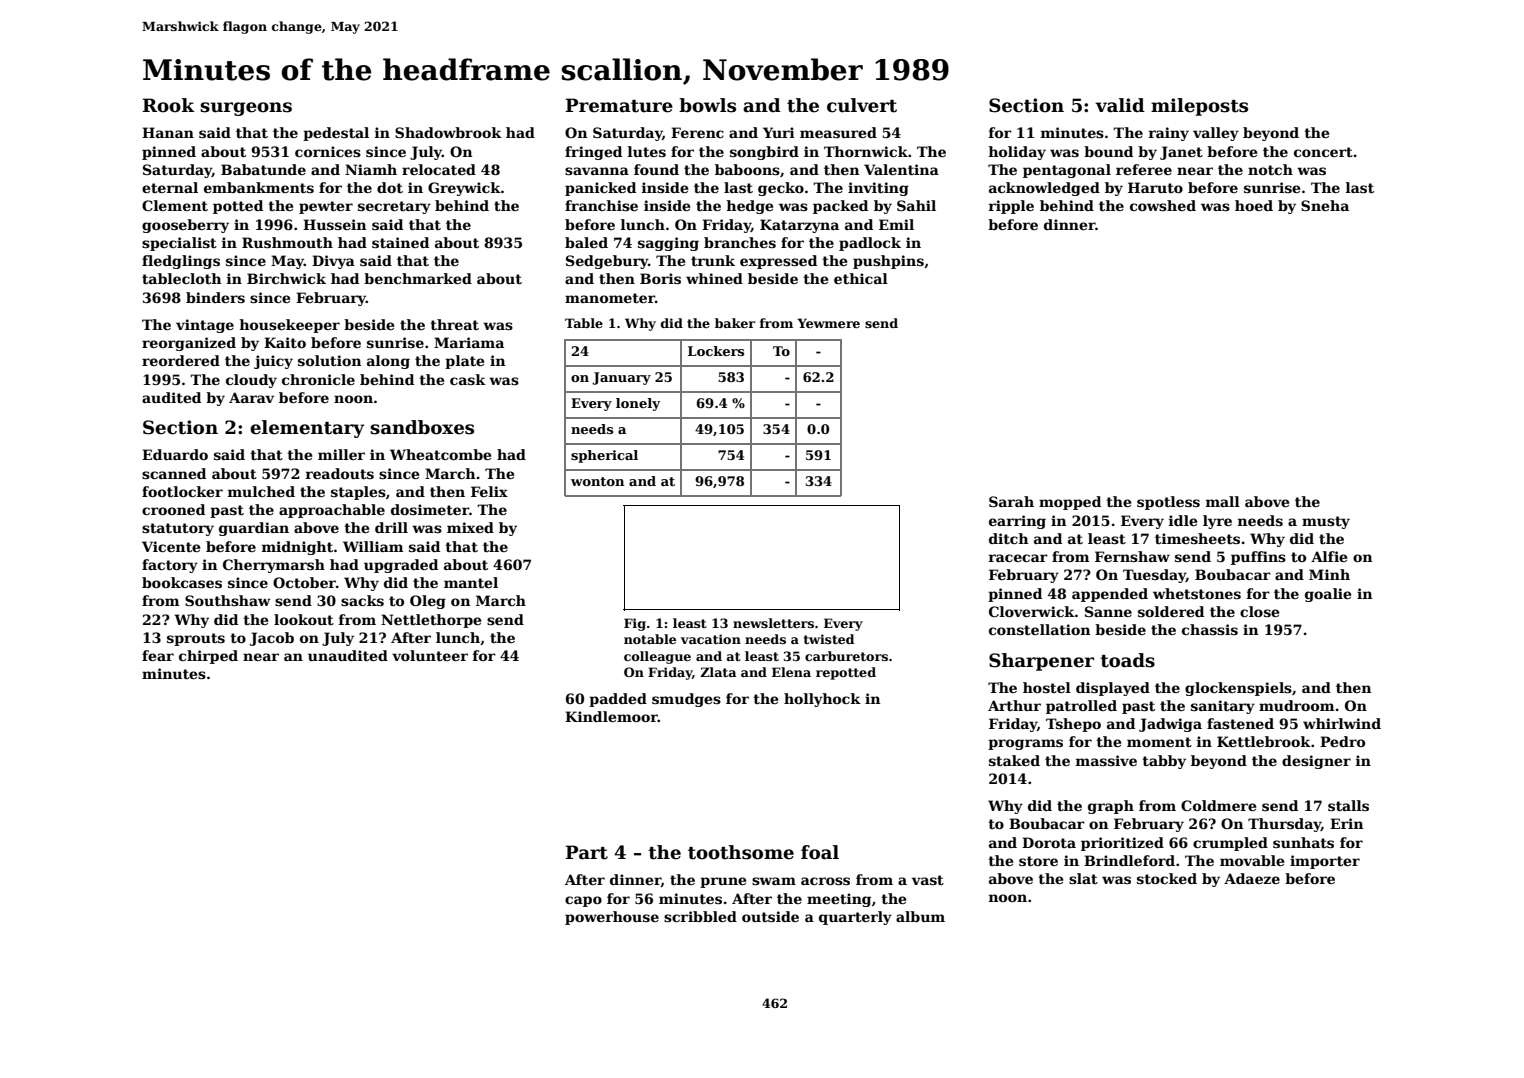  Describe the element at coordinates (1326, 522) in the document. I see `musty` at that location.
